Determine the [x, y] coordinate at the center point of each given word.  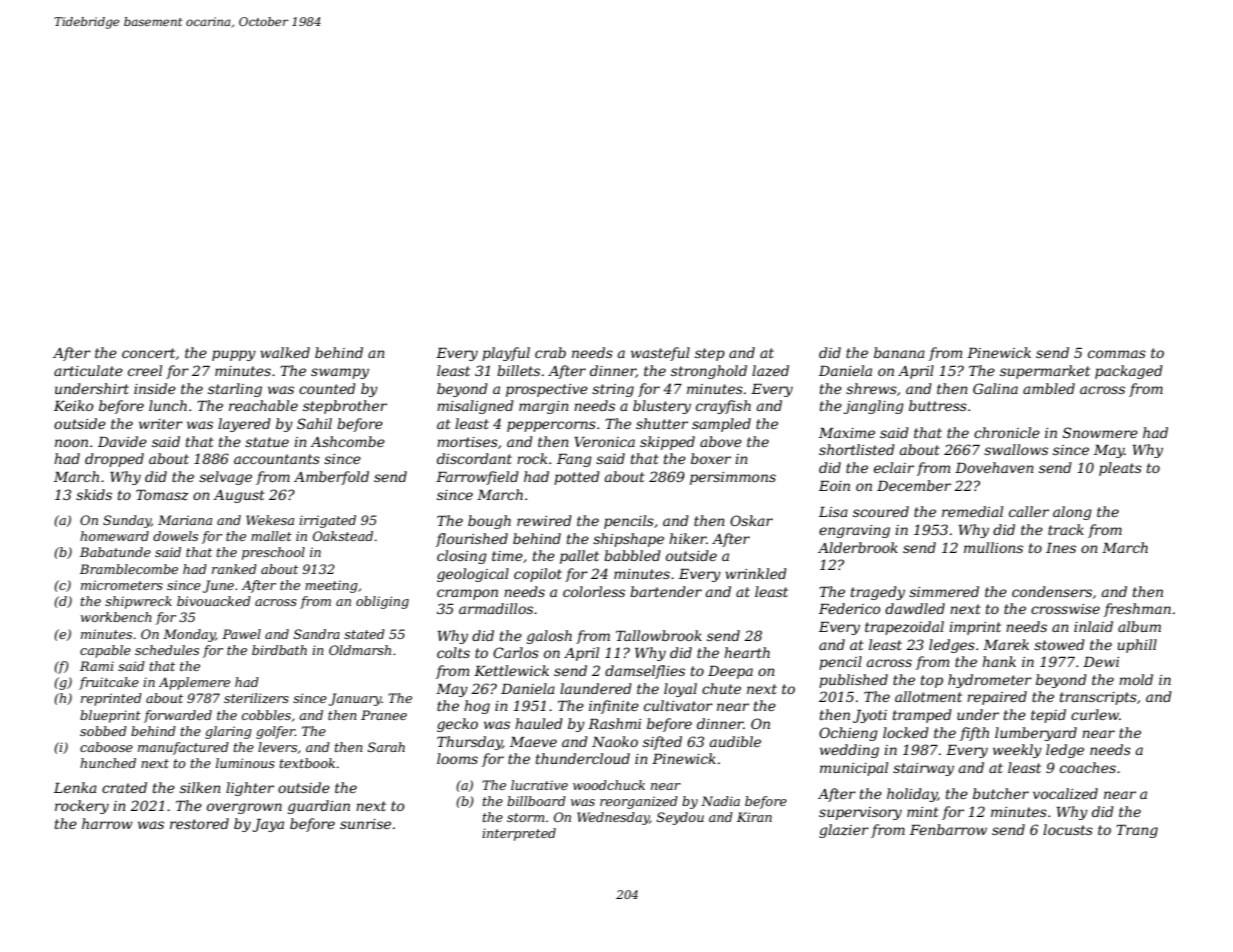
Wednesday [613, 818]
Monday [189, 635]
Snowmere [1100, 432]
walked [285, 352]
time [507, 556]
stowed [1059, 644]
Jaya [268, 825]
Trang [1137, 831]
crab [550, 352]
